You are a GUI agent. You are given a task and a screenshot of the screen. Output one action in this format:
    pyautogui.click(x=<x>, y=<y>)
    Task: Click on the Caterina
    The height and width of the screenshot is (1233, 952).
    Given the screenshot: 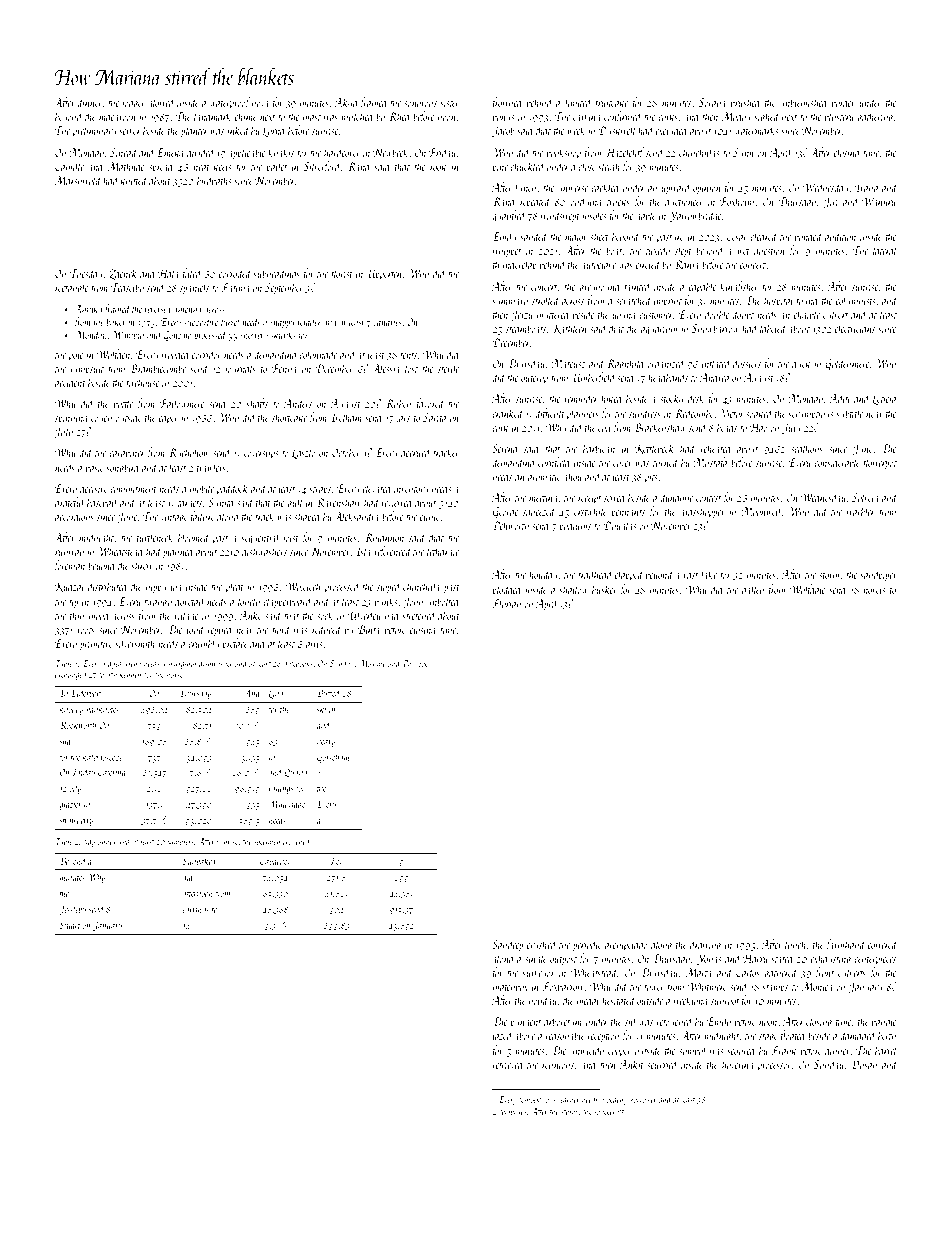 What is the action you would take?
    pyautogui.click(x=112, y=772)
